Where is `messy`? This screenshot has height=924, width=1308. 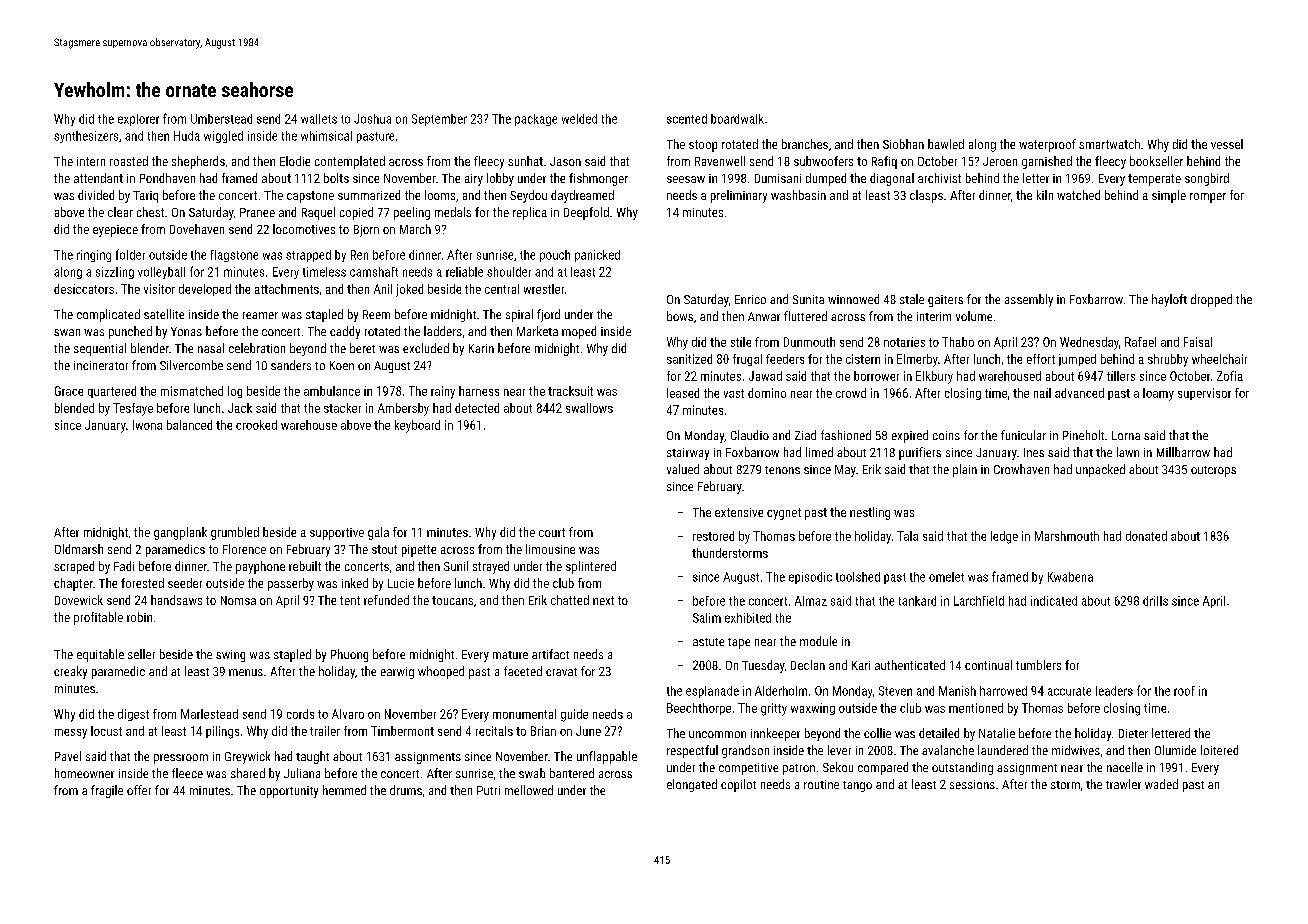
messy is located at coordinates (71, 734).
